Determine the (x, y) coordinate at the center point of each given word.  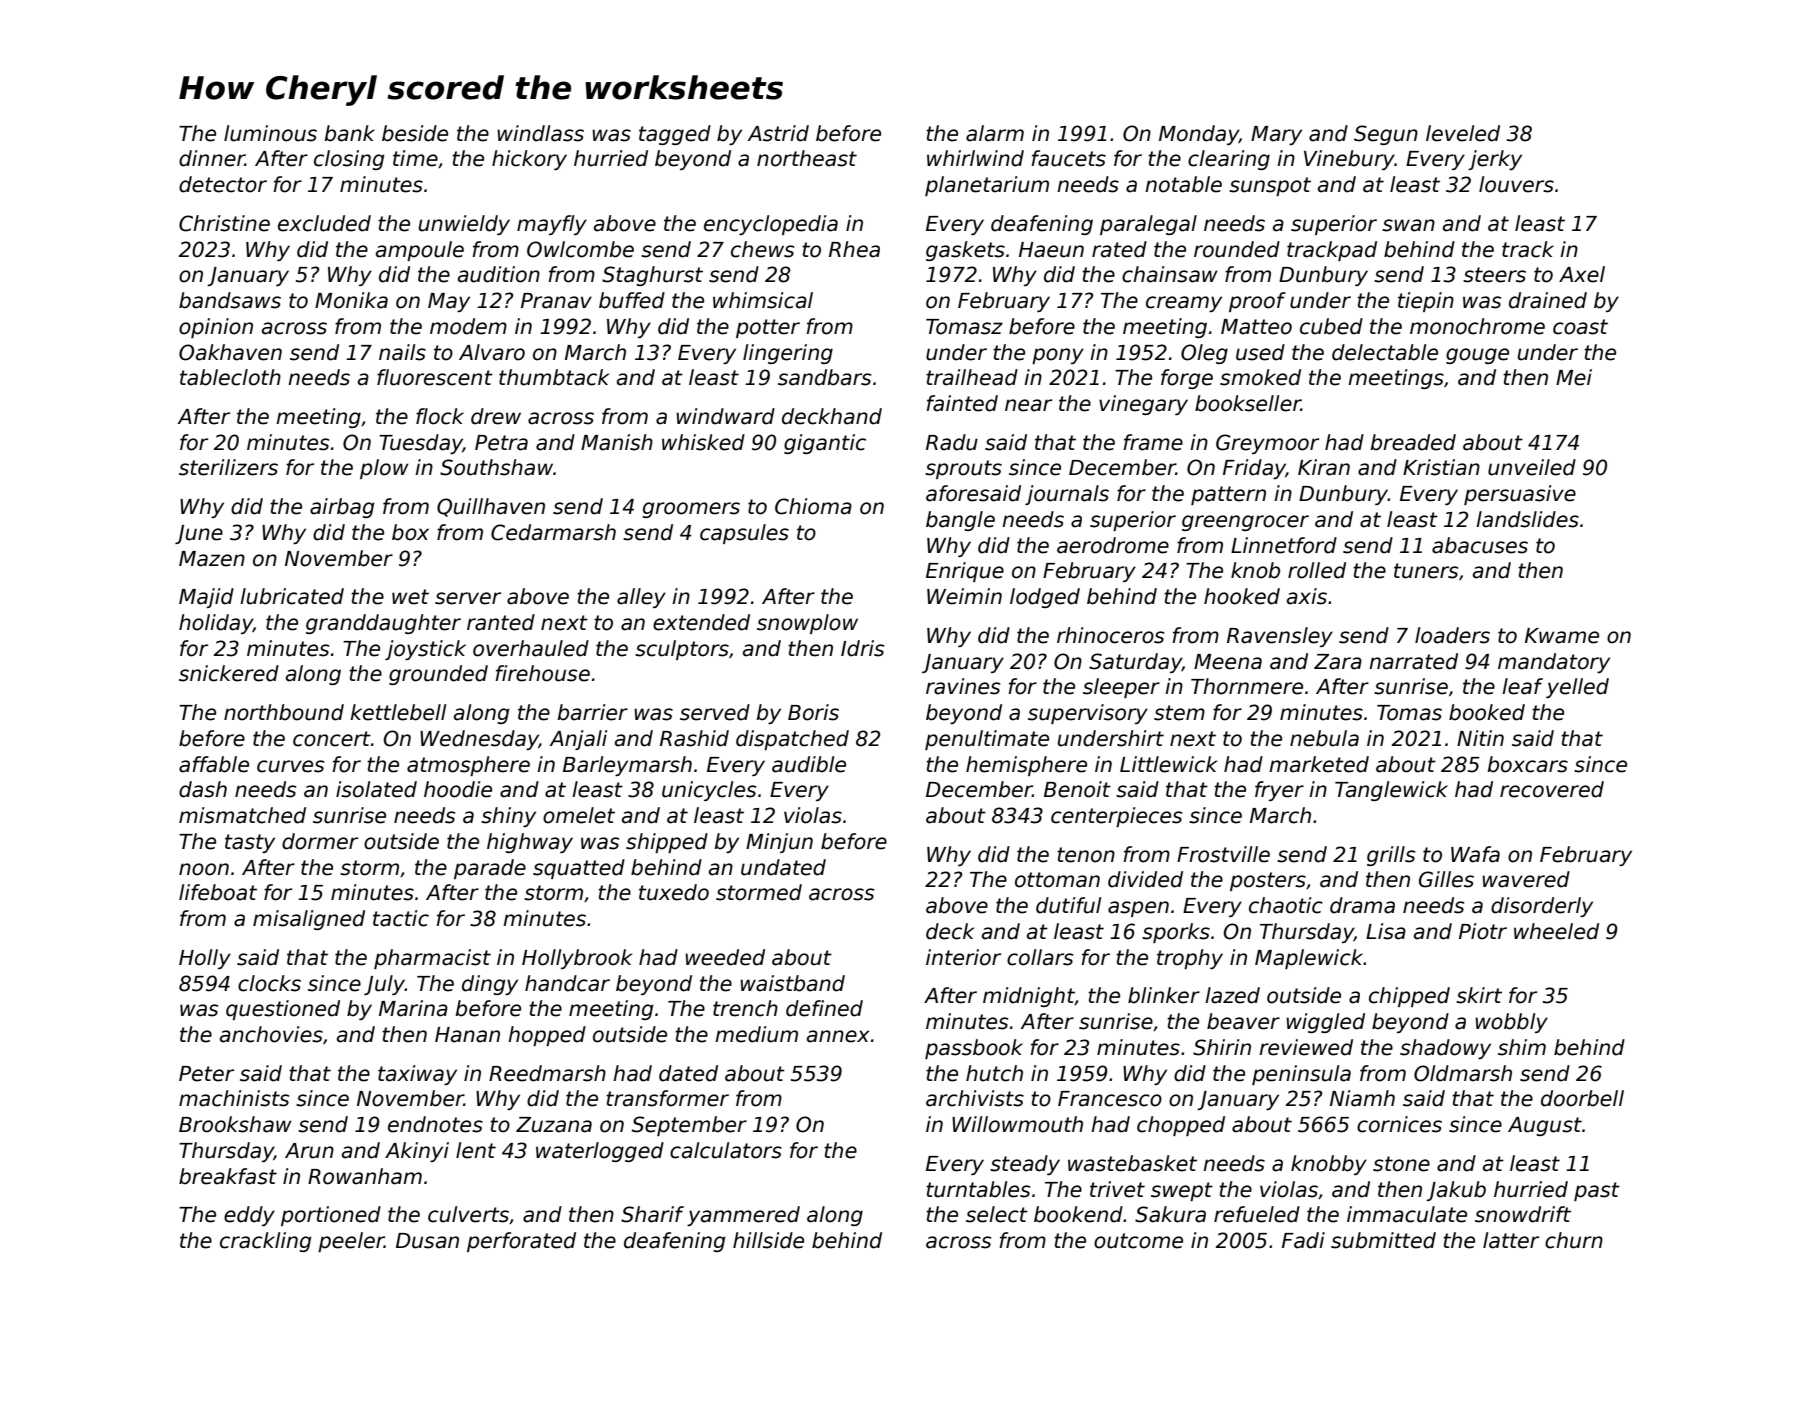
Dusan (427, 1241)
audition (499, 274)
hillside (768, 1240)
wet (410, 597)
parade (490, 869)
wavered (1526, 879)
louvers (1516, 184)
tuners (1426, 571)
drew (496, 416)
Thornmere (1247, 686)
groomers (691, 510)
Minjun (779, 843)
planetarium (987, 186)
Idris (862, 648)
